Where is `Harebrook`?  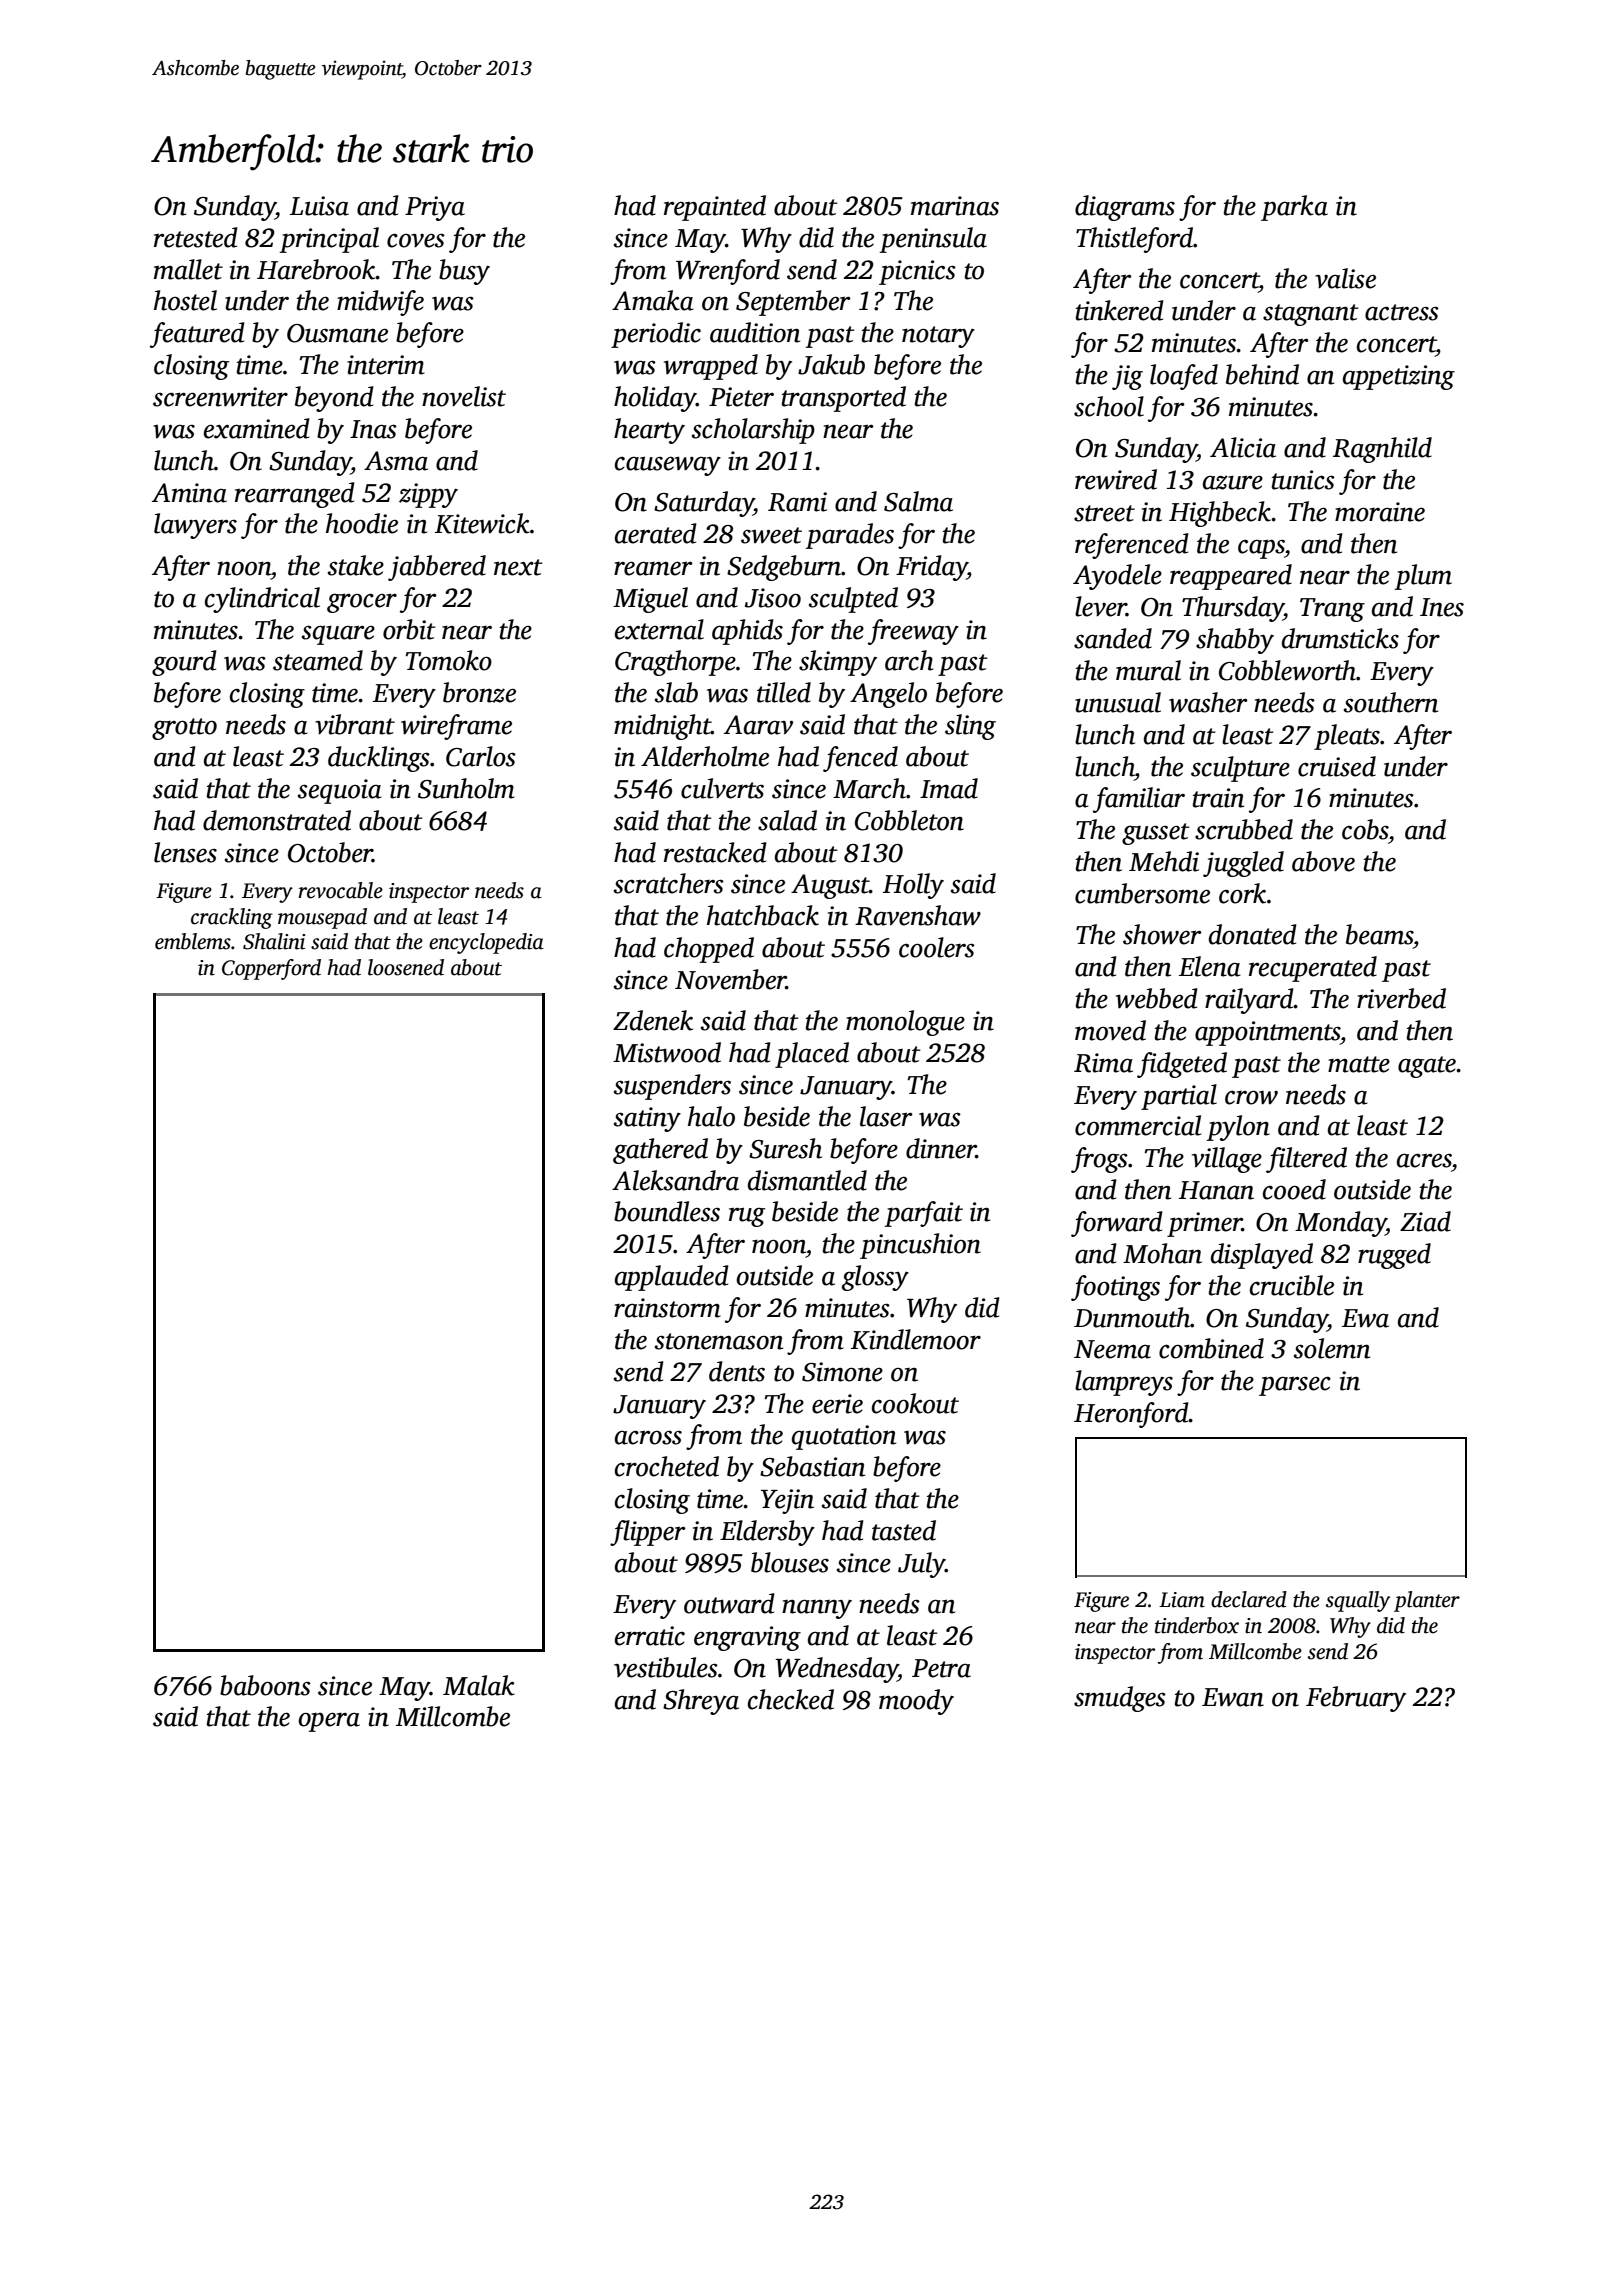
Harebrook is located at coordinates (316, 269).
